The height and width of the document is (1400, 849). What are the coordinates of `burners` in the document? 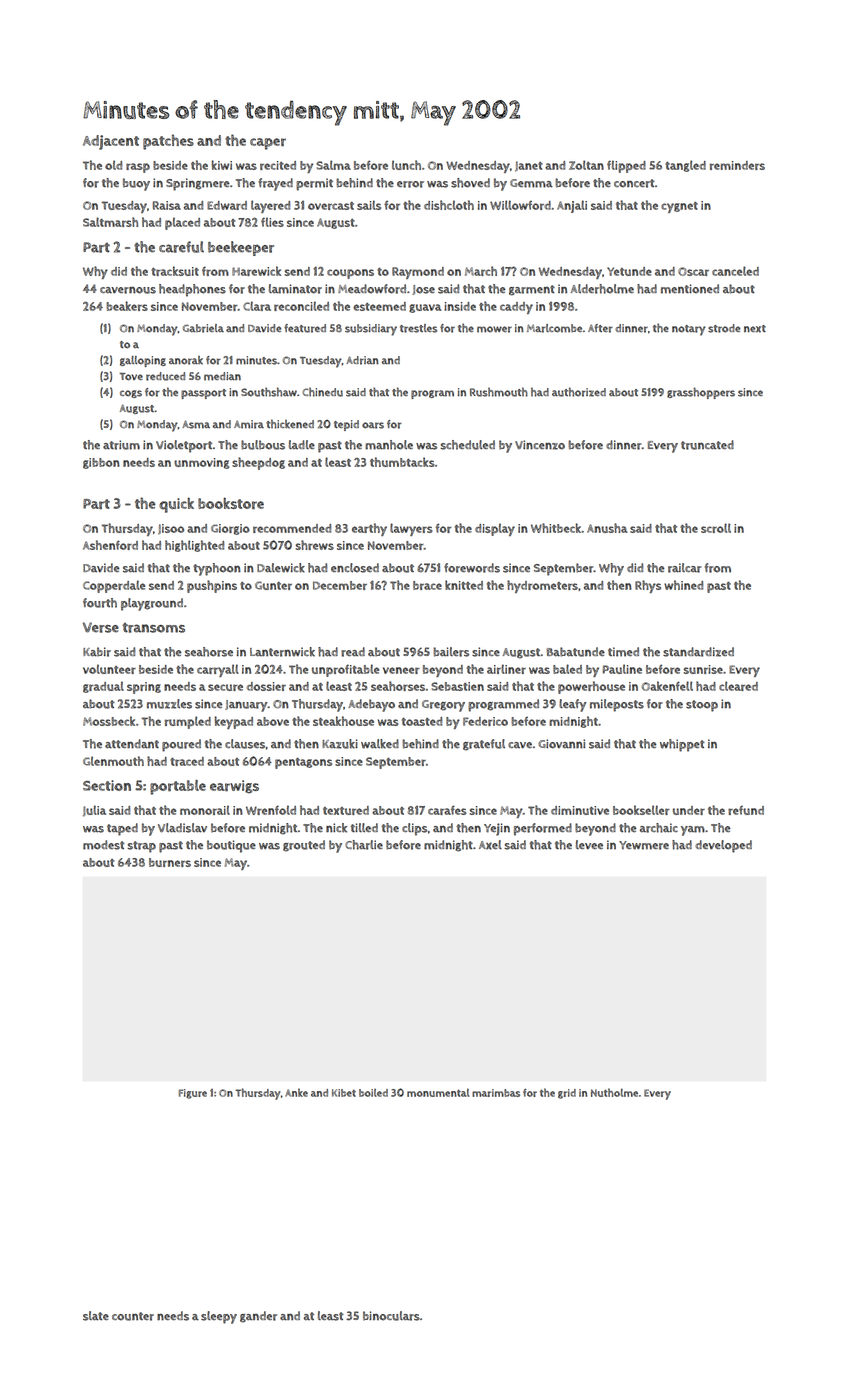 It's located at (170, 862).
